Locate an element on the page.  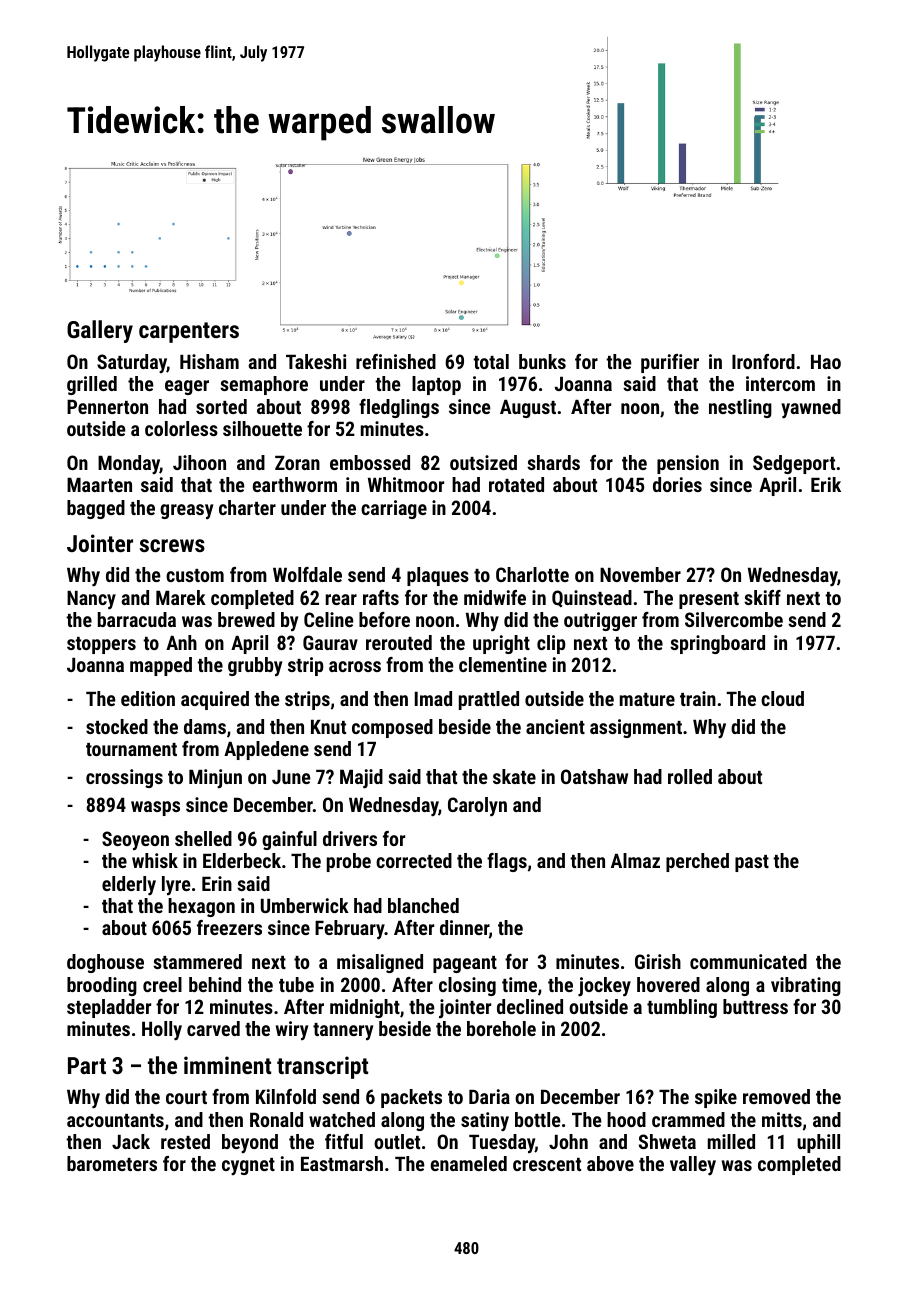
purifier is located at coordinates (670, 363).
